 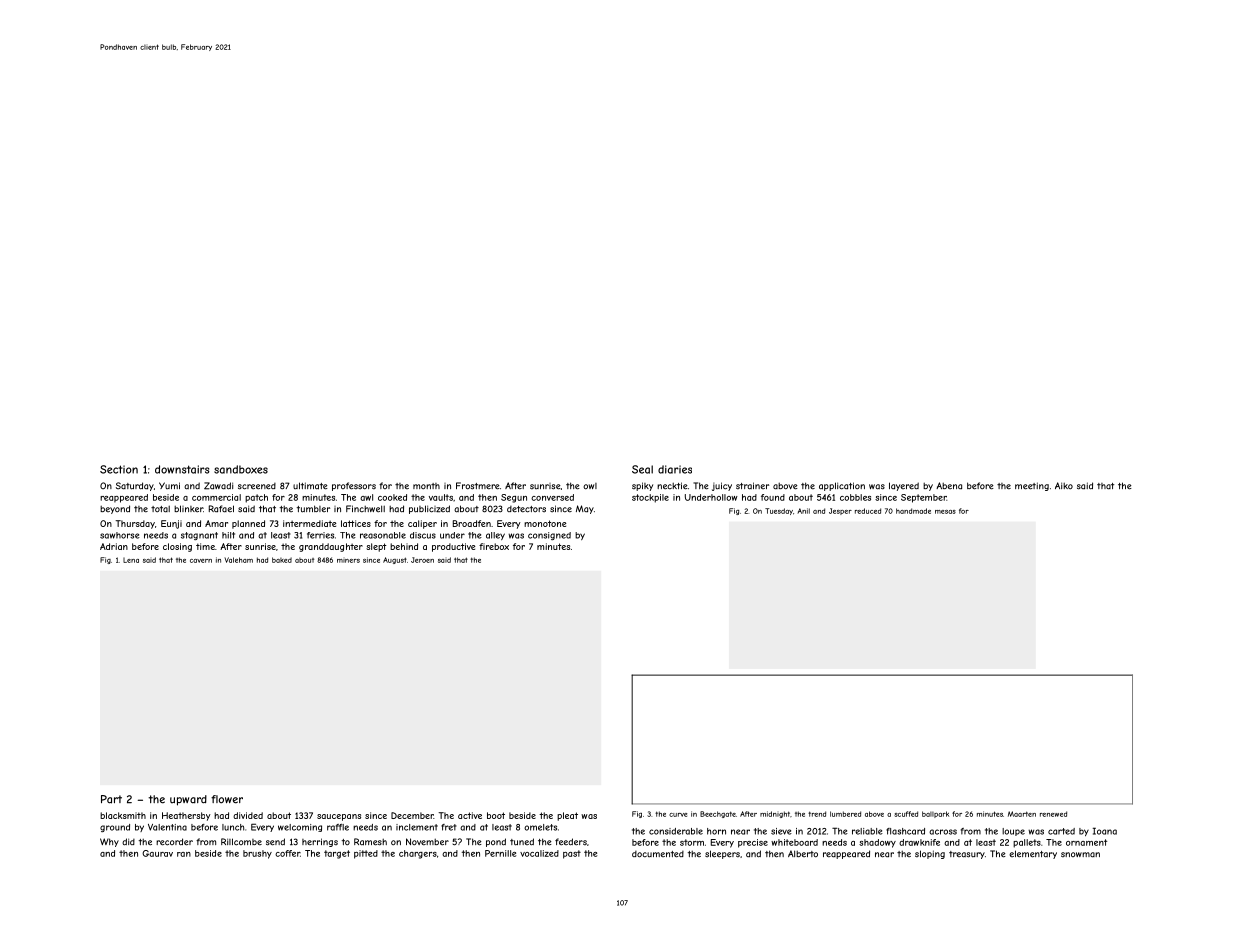 I want to click on renewed, so click(x=1053, y=814).
